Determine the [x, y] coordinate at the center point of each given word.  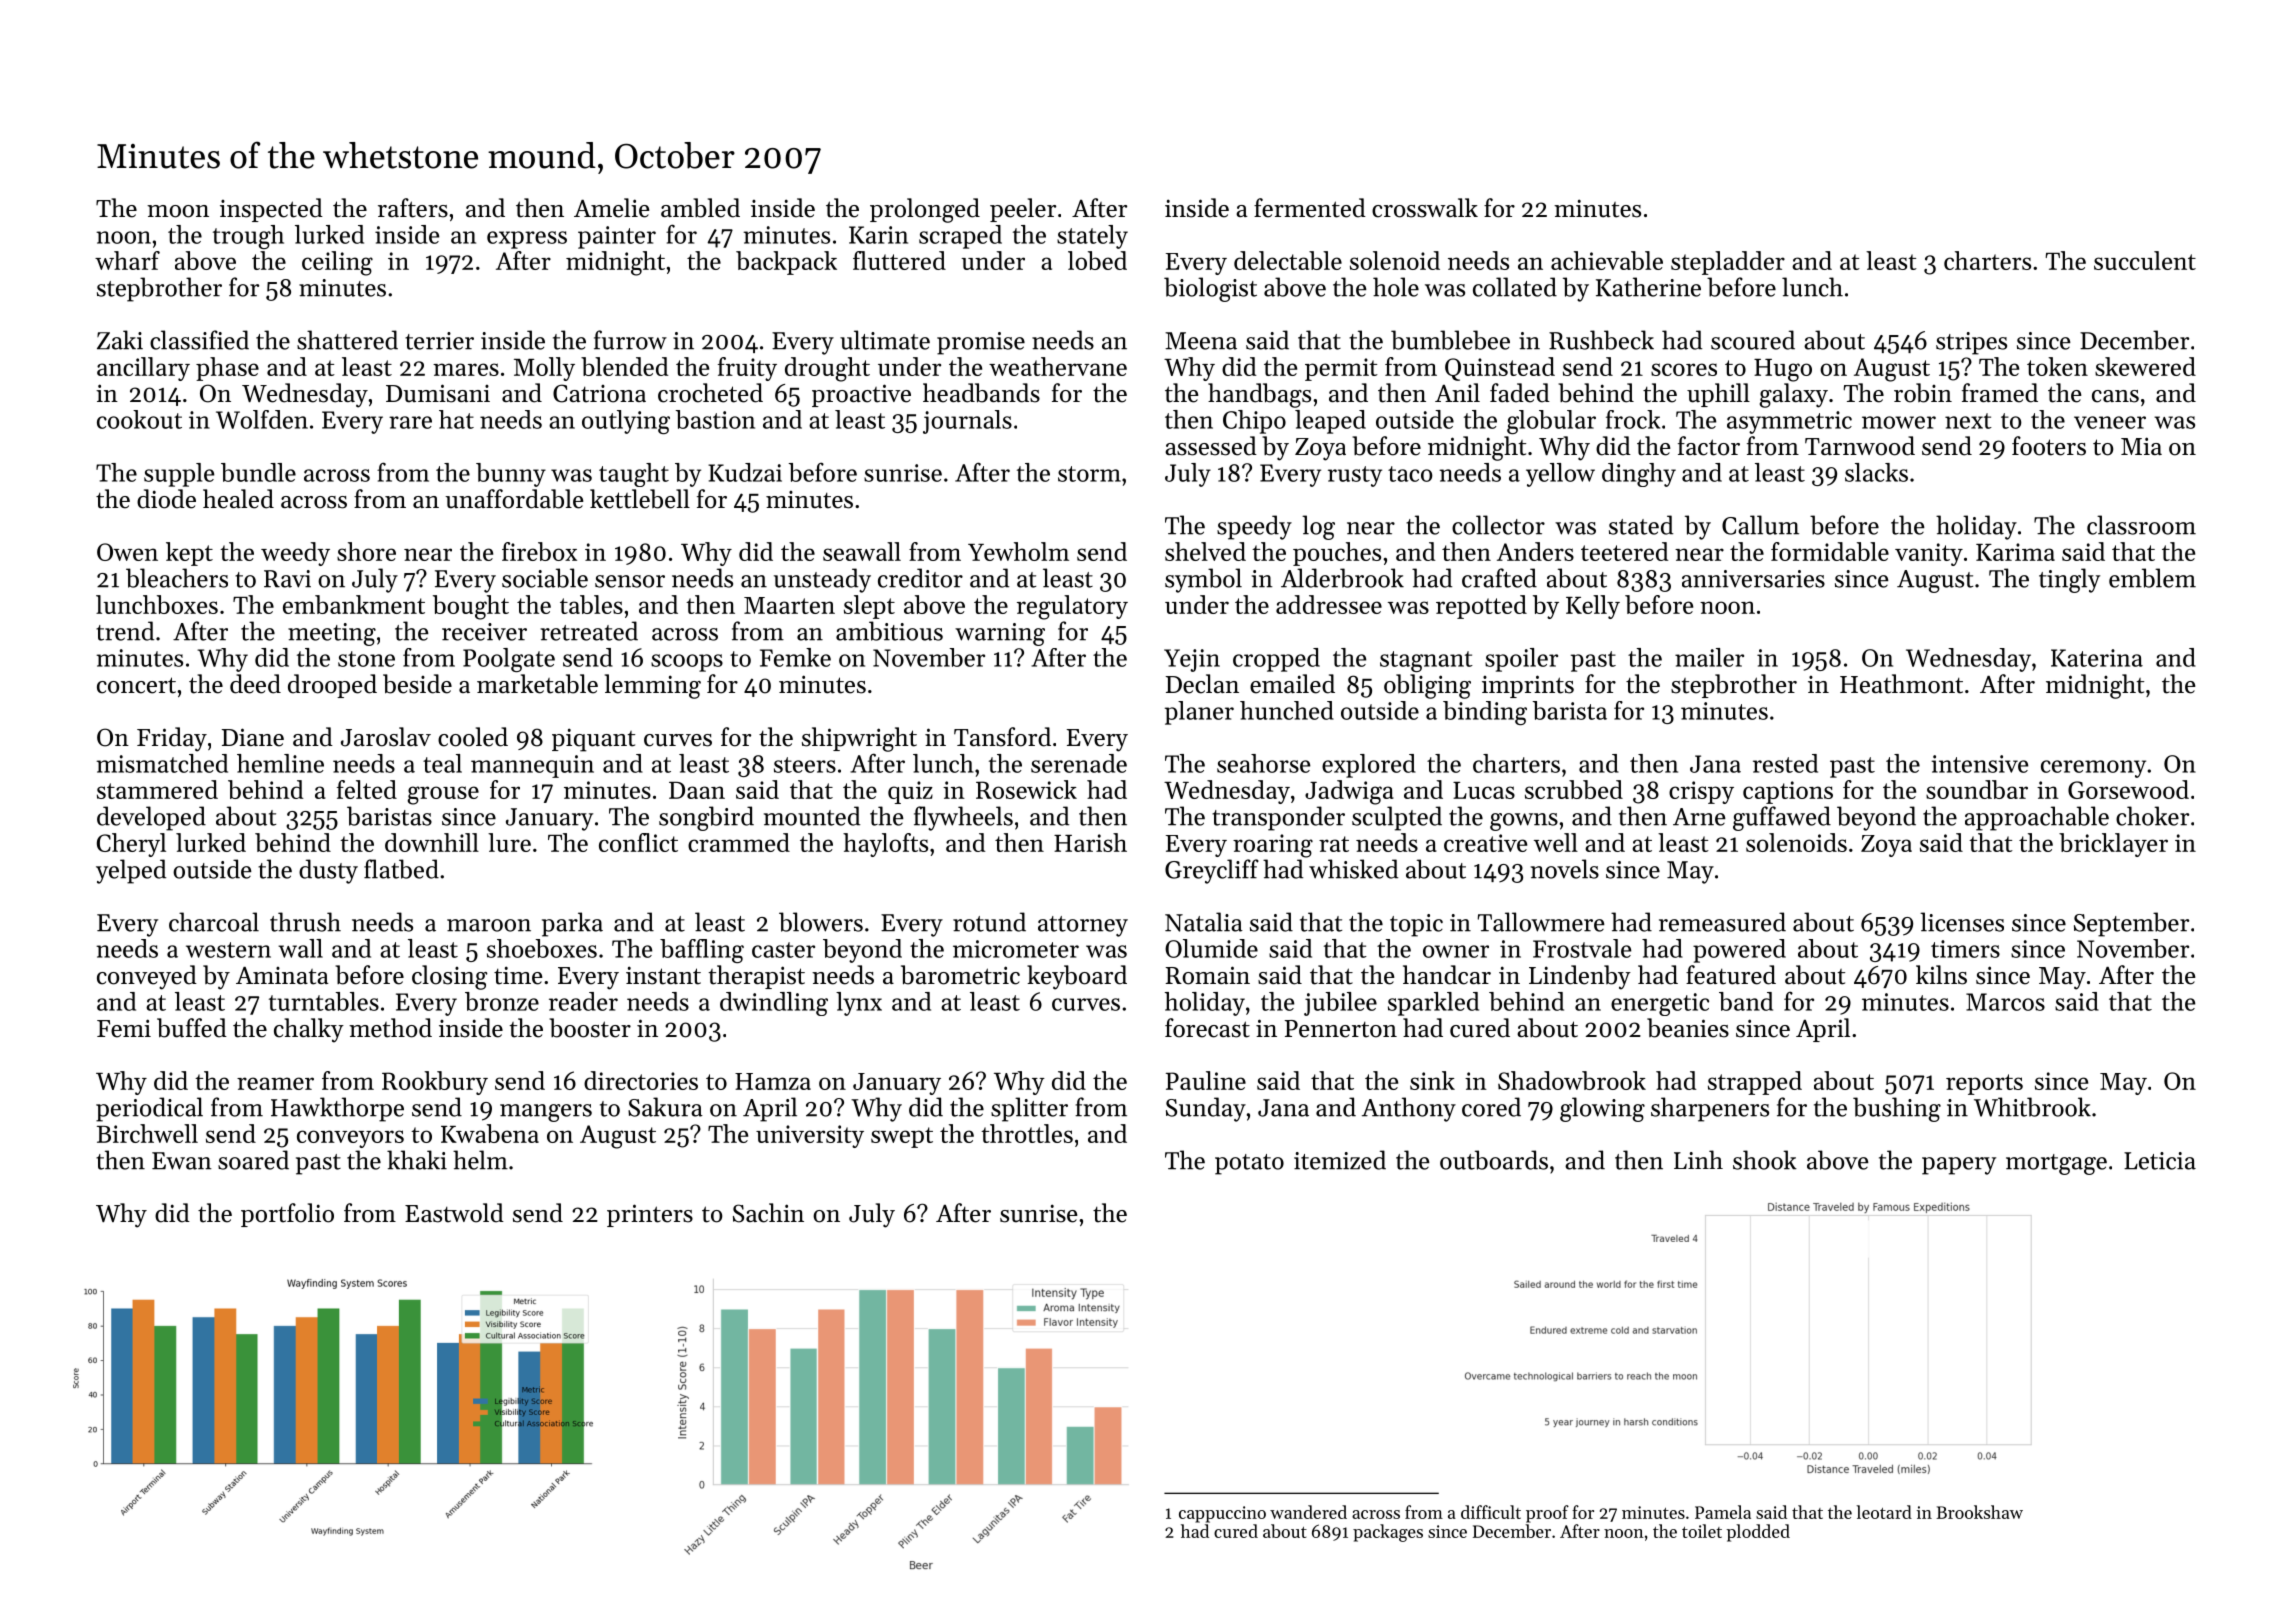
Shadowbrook [1572, 1080]
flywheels [963, 818]
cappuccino [1222, 1514]
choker [2152, 816]
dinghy [1639, 475]
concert [136, 685]
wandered [1308, 1512]
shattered [347, 340]
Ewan [182, 1161]
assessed [1211, 446]
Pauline [1206, 1080]
